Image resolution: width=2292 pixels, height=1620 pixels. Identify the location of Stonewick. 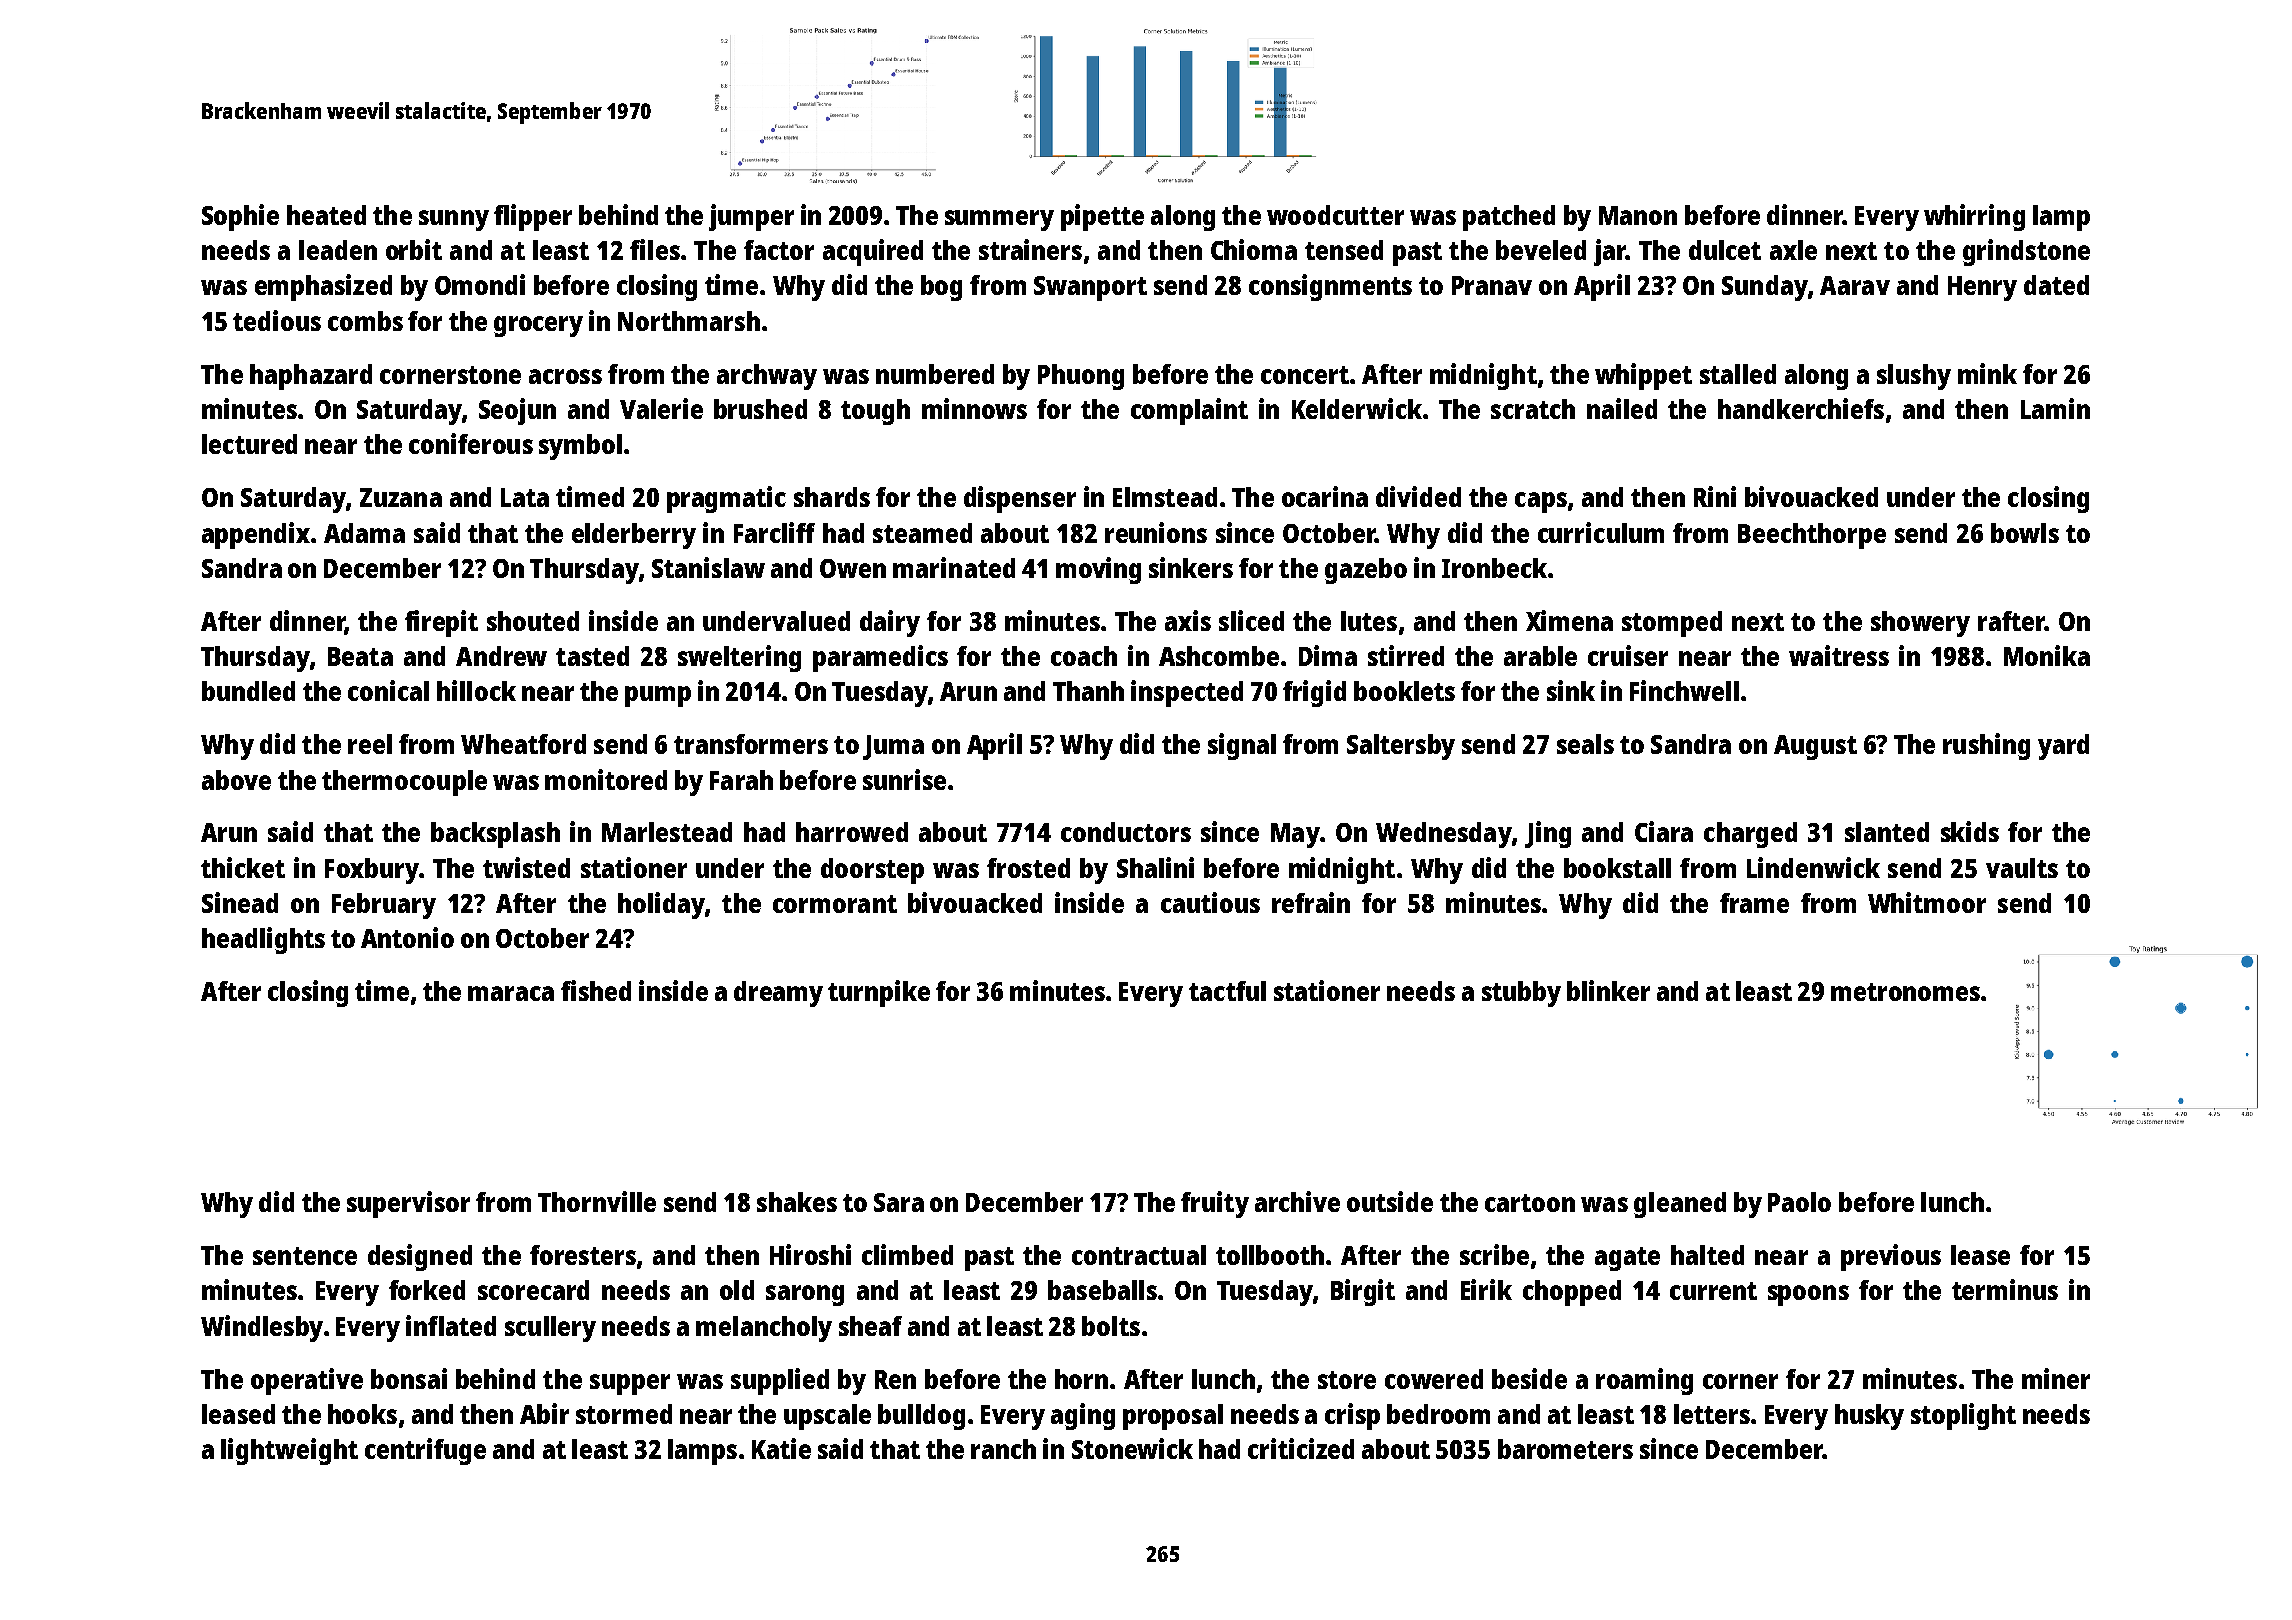
(1132, 1448).
